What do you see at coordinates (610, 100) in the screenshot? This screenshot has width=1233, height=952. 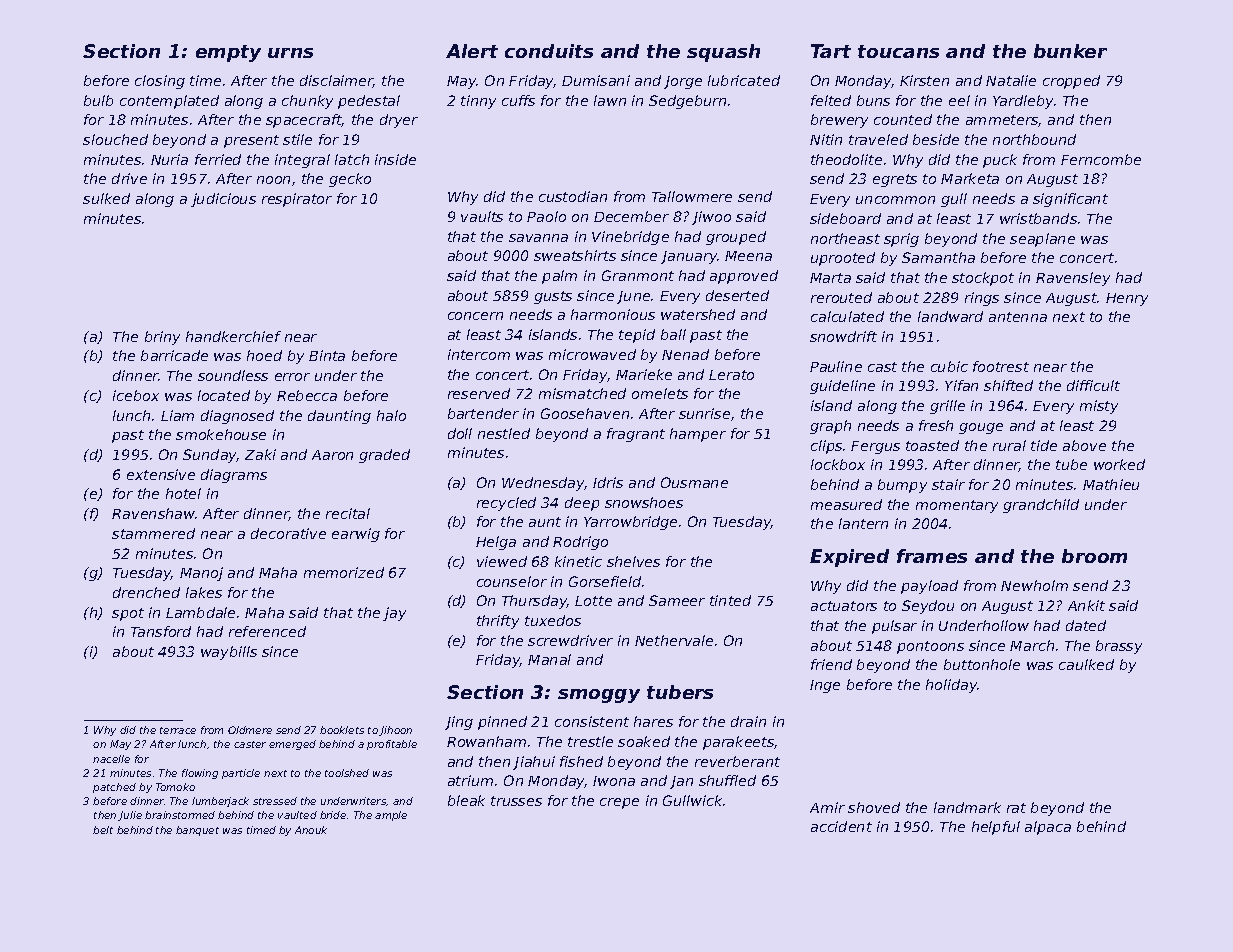 I see `lawn` at bounding box center [610, 100].
